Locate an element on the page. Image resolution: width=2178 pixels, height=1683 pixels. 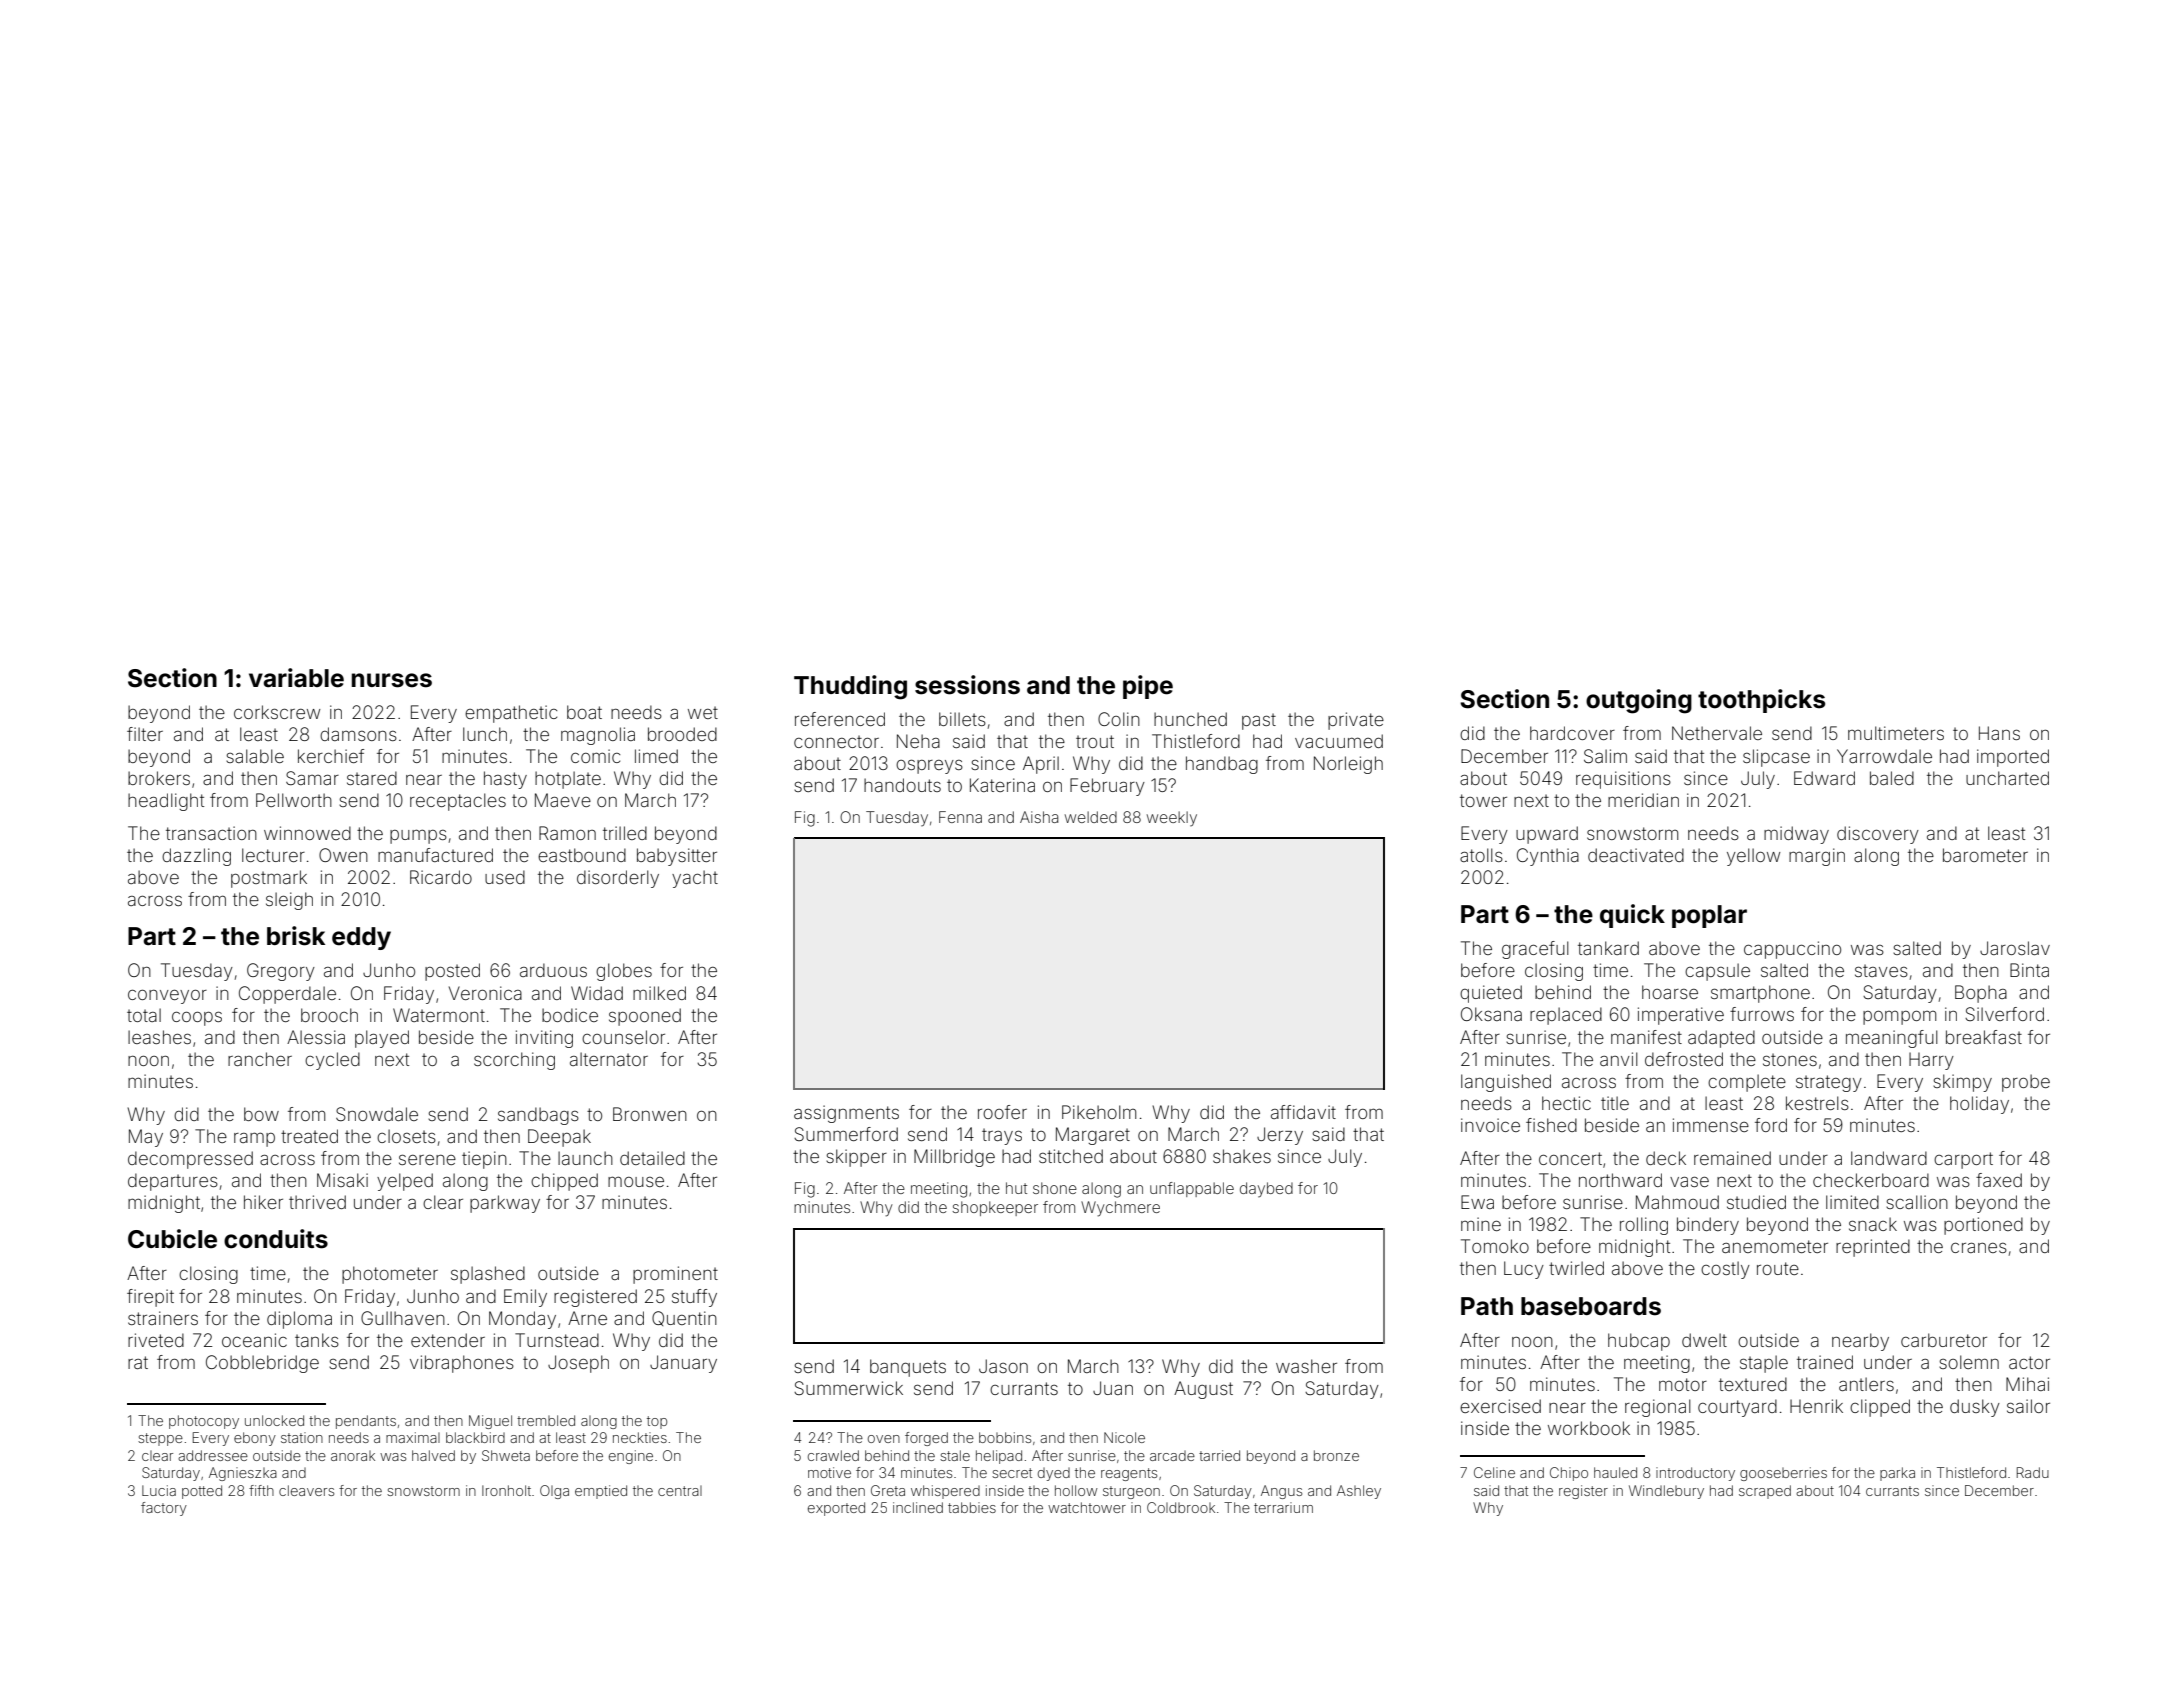
handbag is located at coordinates (1222, 765).
